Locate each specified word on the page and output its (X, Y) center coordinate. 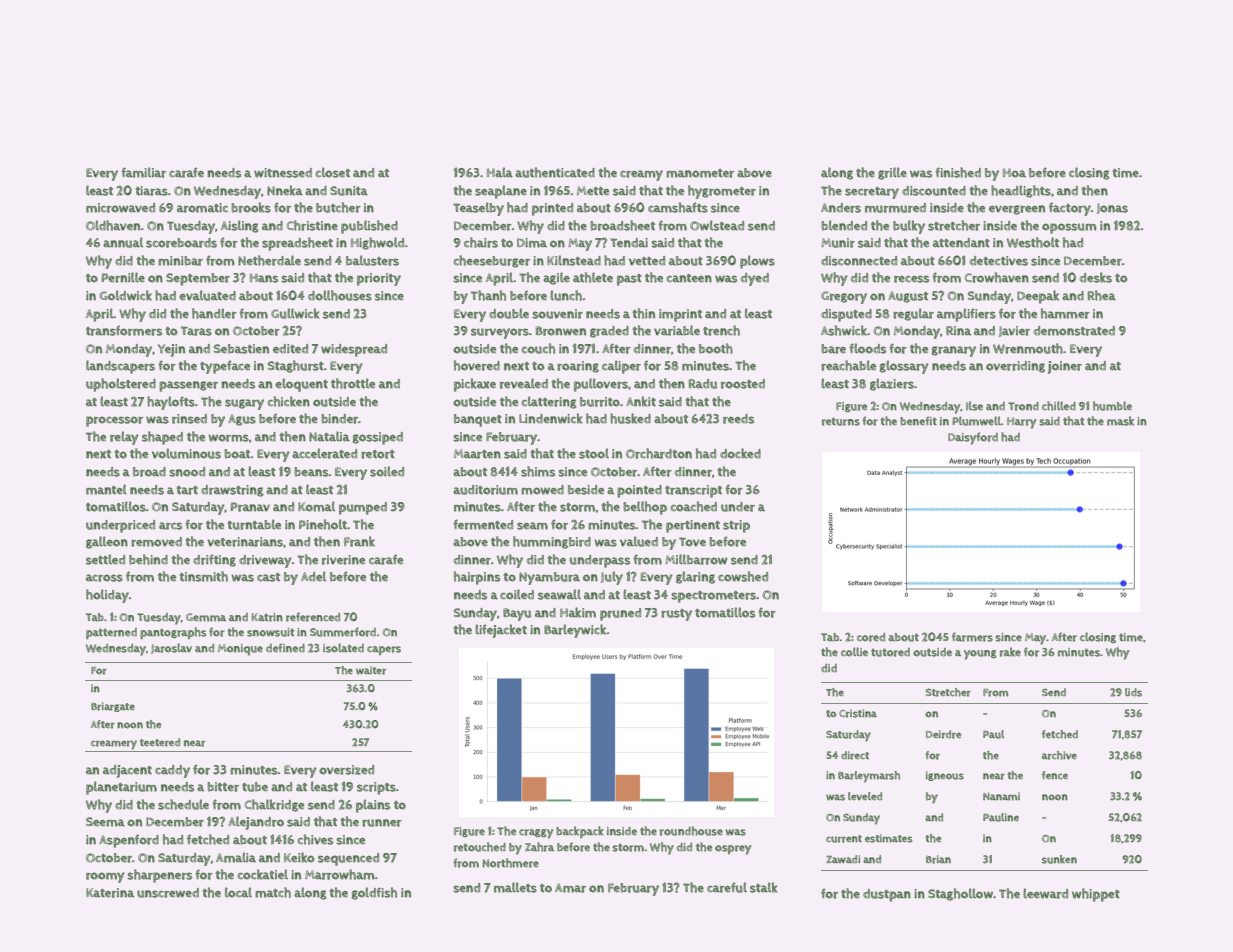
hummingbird (552, 542)
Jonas (1112, 208)
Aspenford (129, 841)
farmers (972, 637)
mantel (106, 489)
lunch (566, 295)
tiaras (151, 191)
